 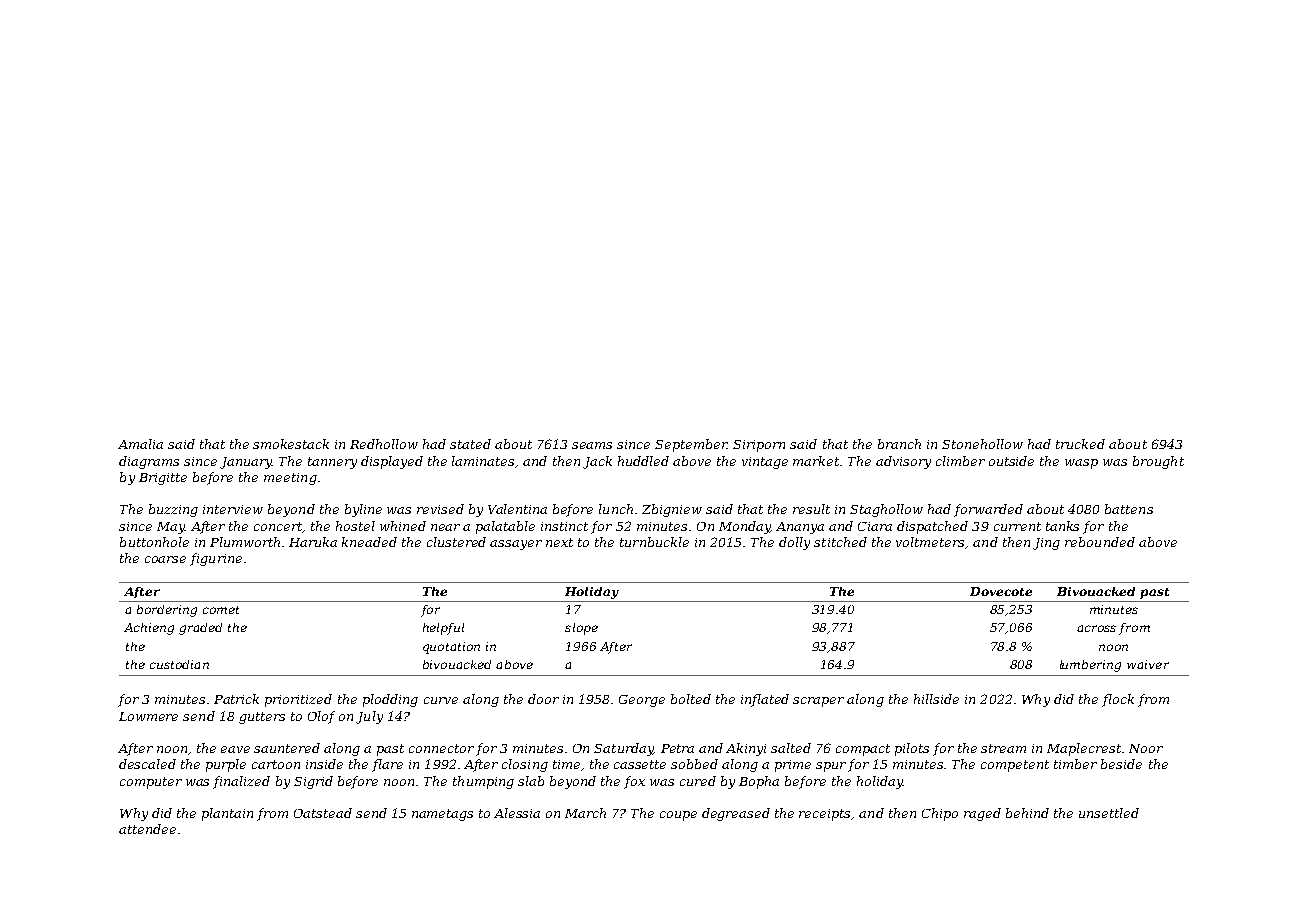 I want to click on plodding, so click(x=390, y=700).
